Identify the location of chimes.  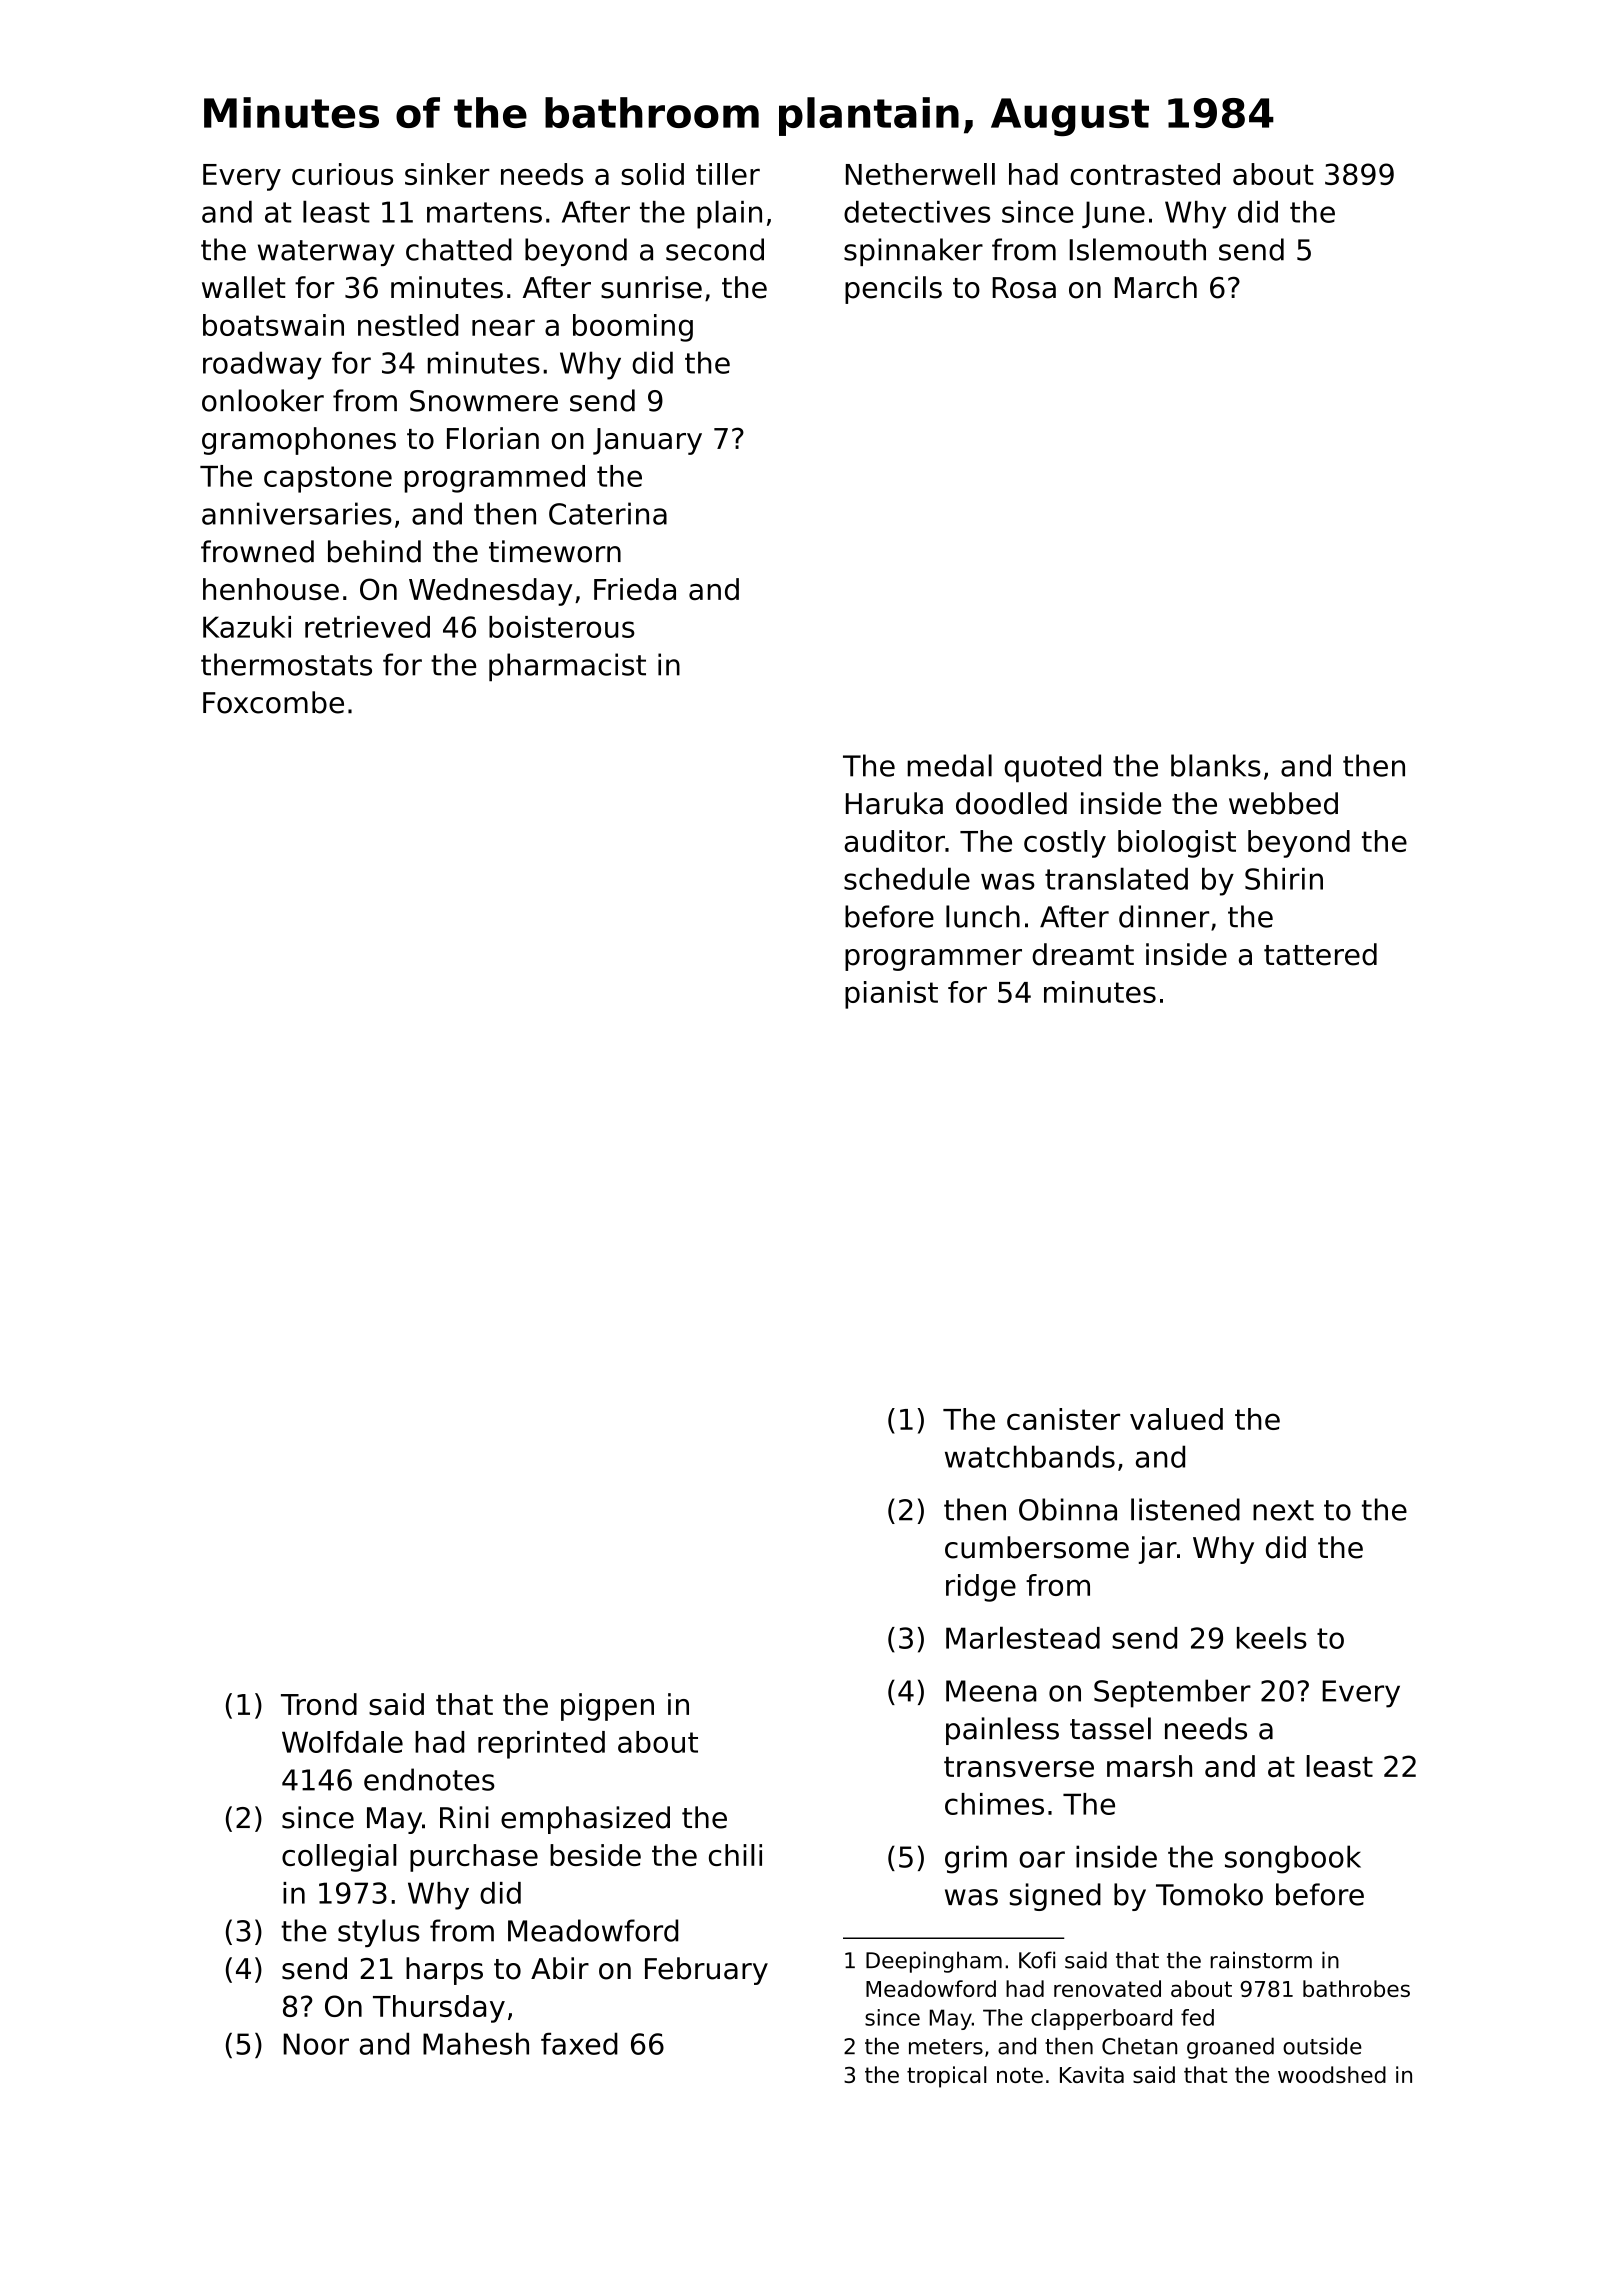
(994, 1804).
